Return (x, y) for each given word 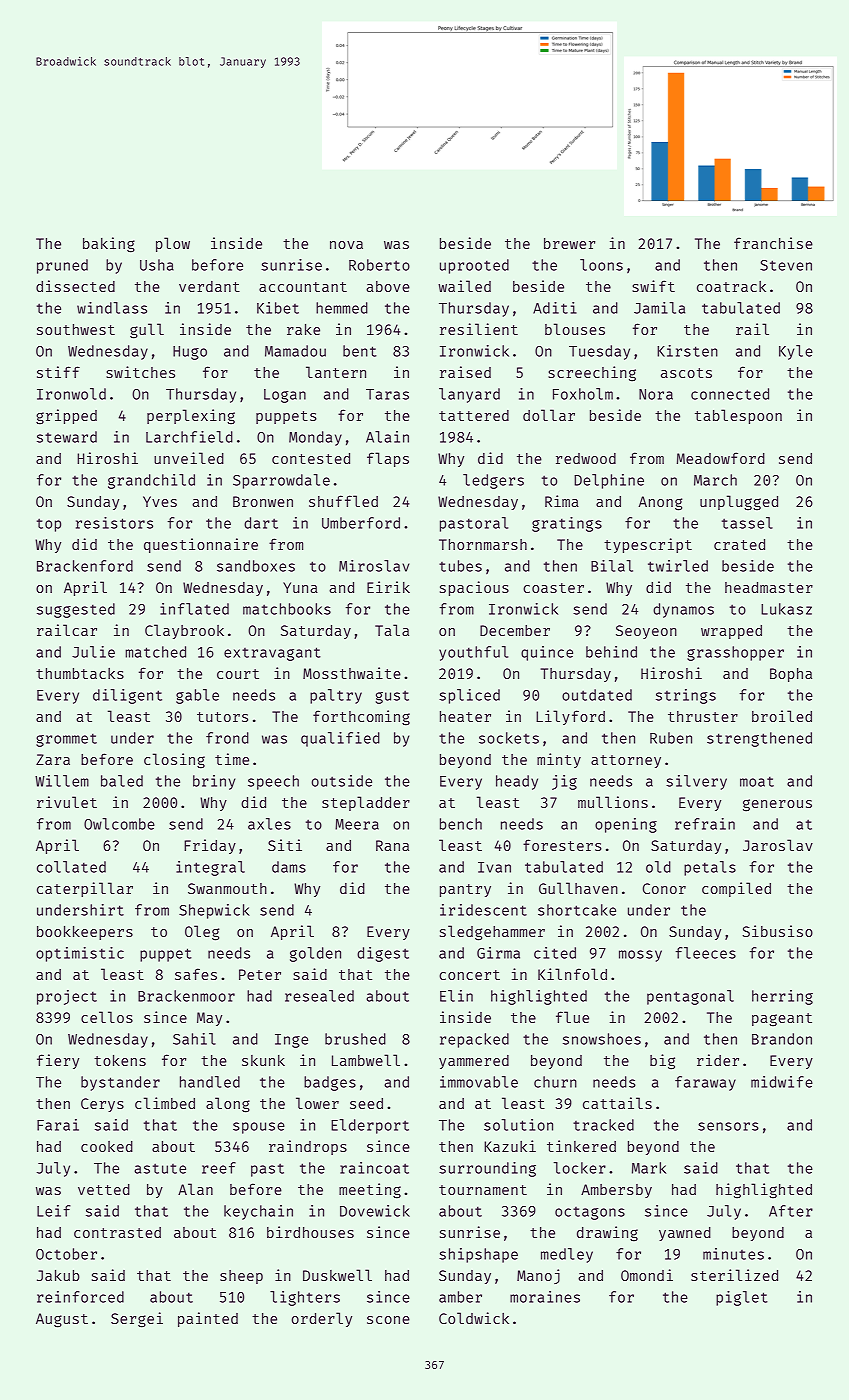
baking (109, 245)
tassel (747, 523)
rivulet (67, 802)
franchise (773, 243)
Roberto (379, 265)
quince (547, 653)
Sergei (137, 1320)
